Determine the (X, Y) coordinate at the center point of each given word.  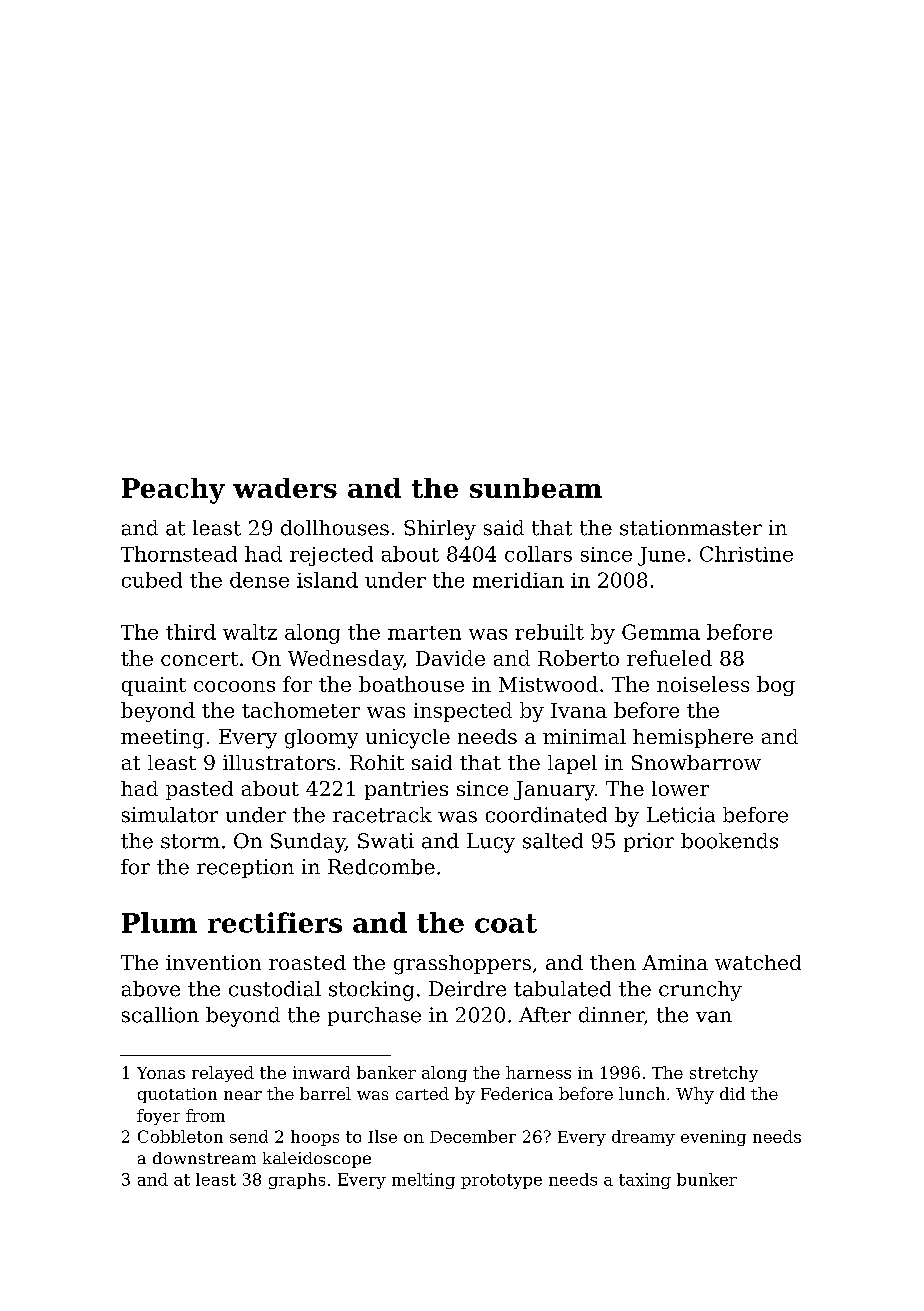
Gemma (661, 632)
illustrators (279, 762)
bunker (707, 1179)
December (473, 1136)
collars (538, 554)
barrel (325, 1093)
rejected (331, 556)
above (151, 989)
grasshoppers (462, 965)
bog (776, 686)
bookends (729, 841)
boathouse (411, 684)
